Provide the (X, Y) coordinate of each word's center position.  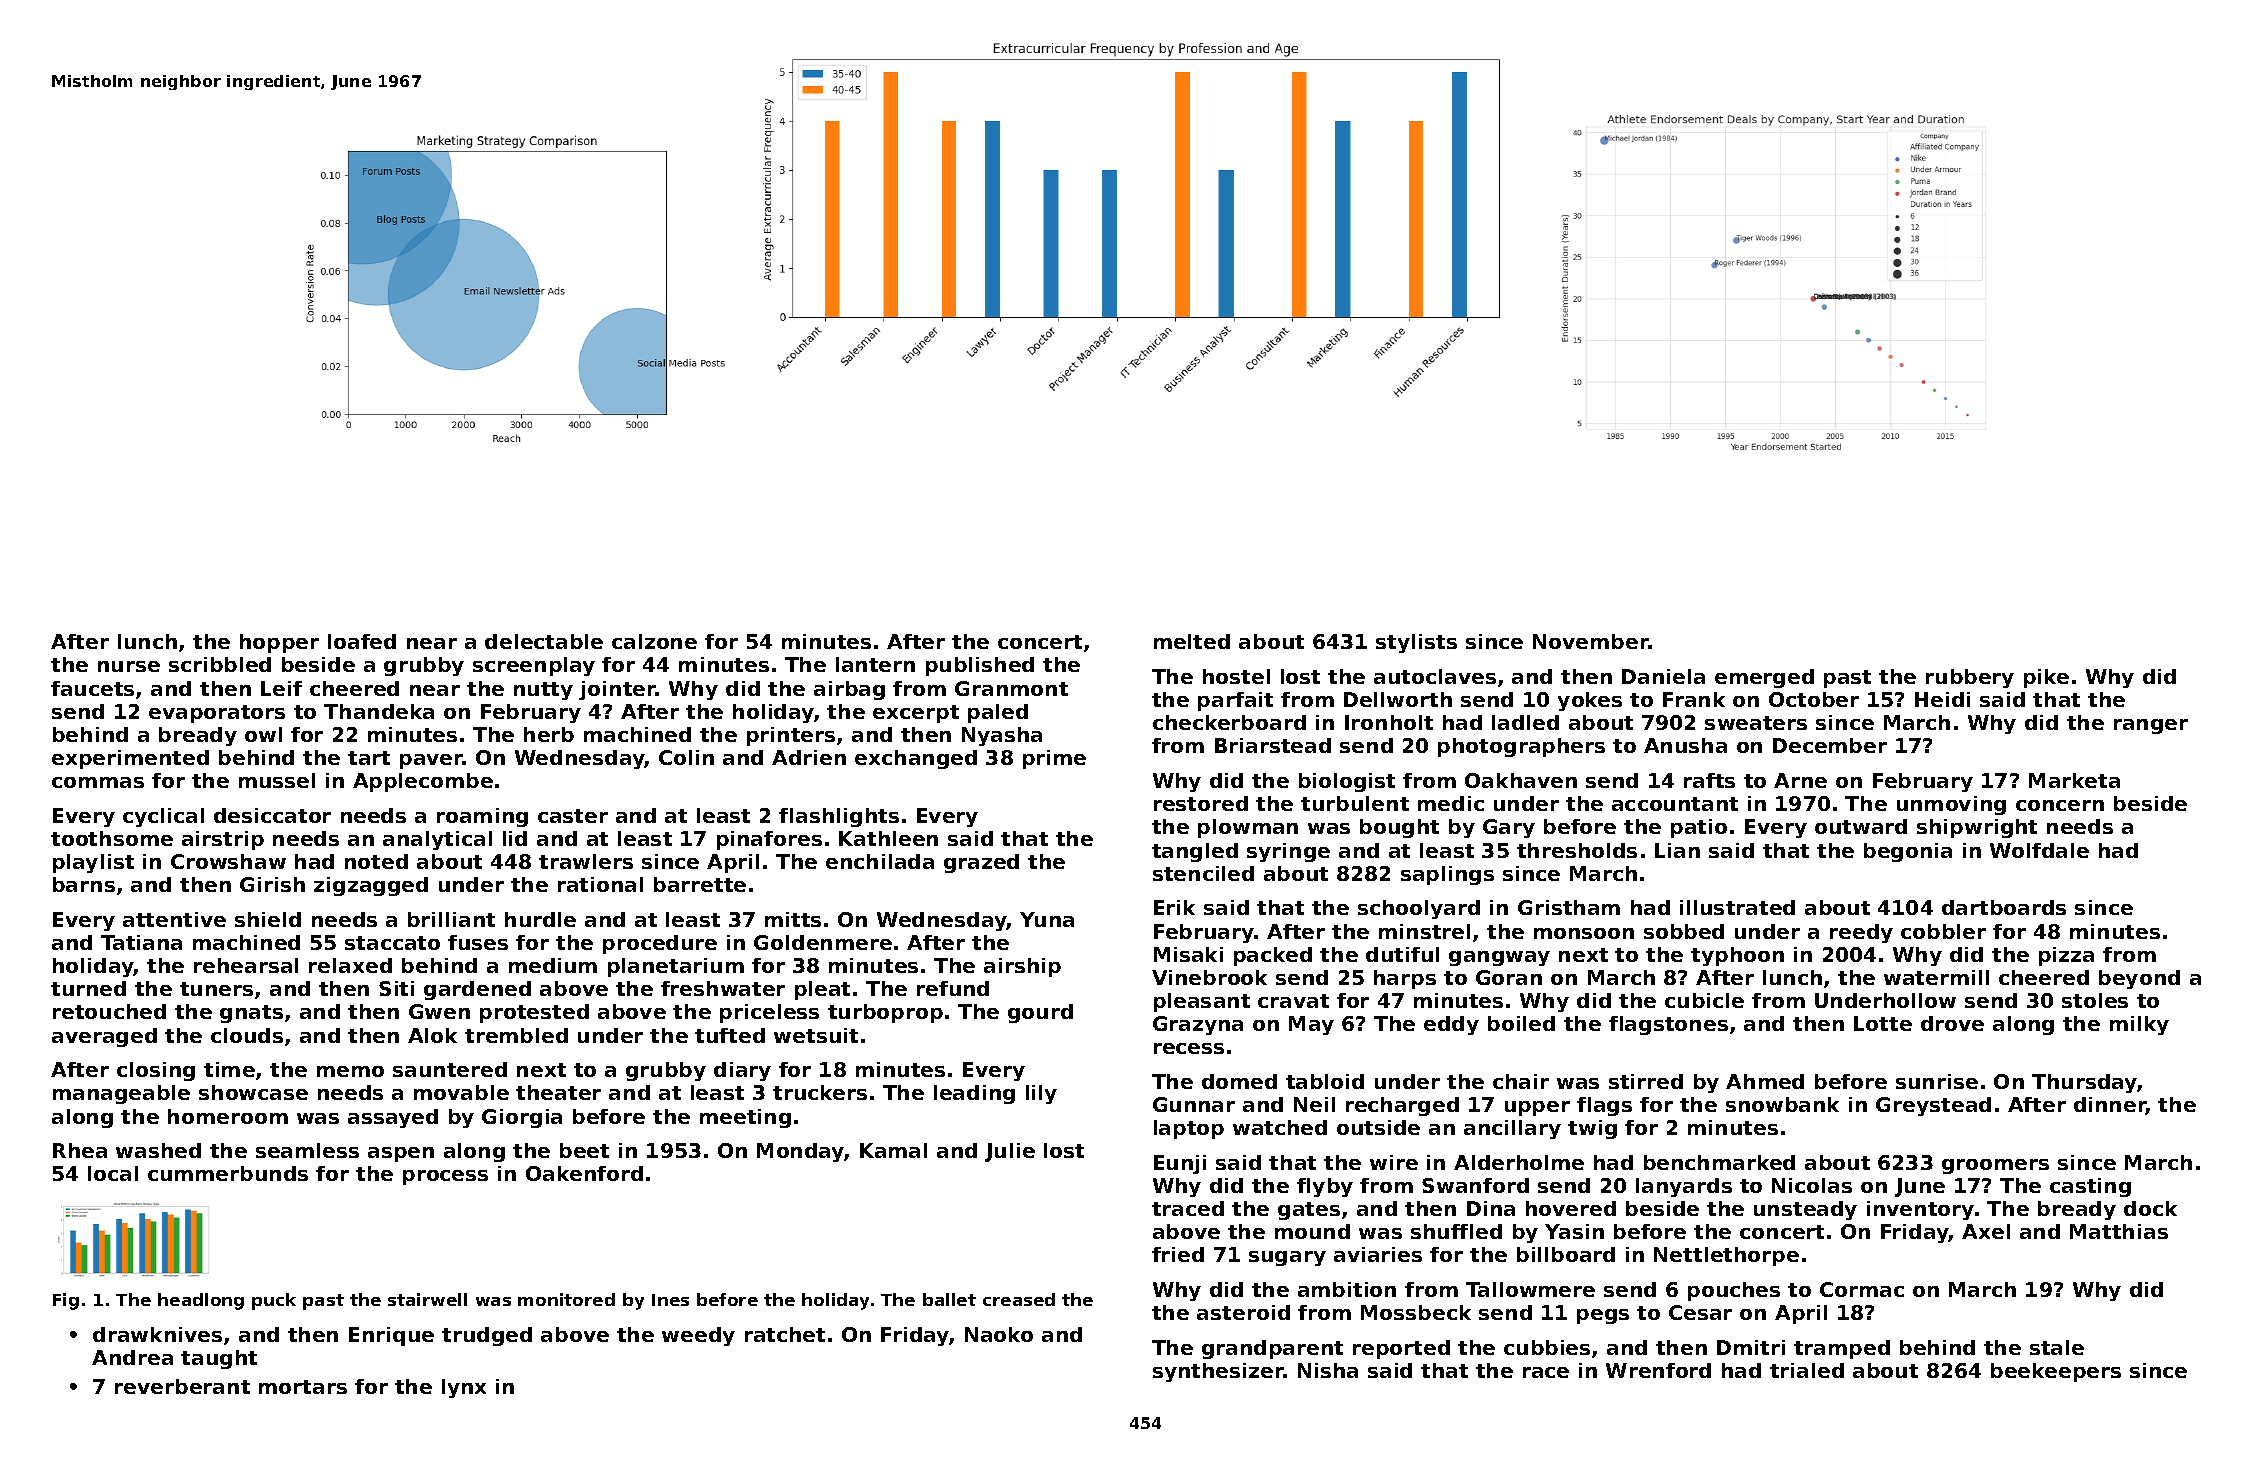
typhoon (1737, 956)
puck (274, 1301)
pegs (1603, 1316)
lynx (464, 1388)
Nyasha (1002, 736)
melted (1192, 641)
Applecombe (423, 782)
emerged (1764, 678)
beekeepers (2056, 1372)
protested (534, 1013)
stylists (1416, 643)
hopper (279, 643)
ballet (949, 1299)
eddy (1451, 1025)
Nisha (1328, 1370)
